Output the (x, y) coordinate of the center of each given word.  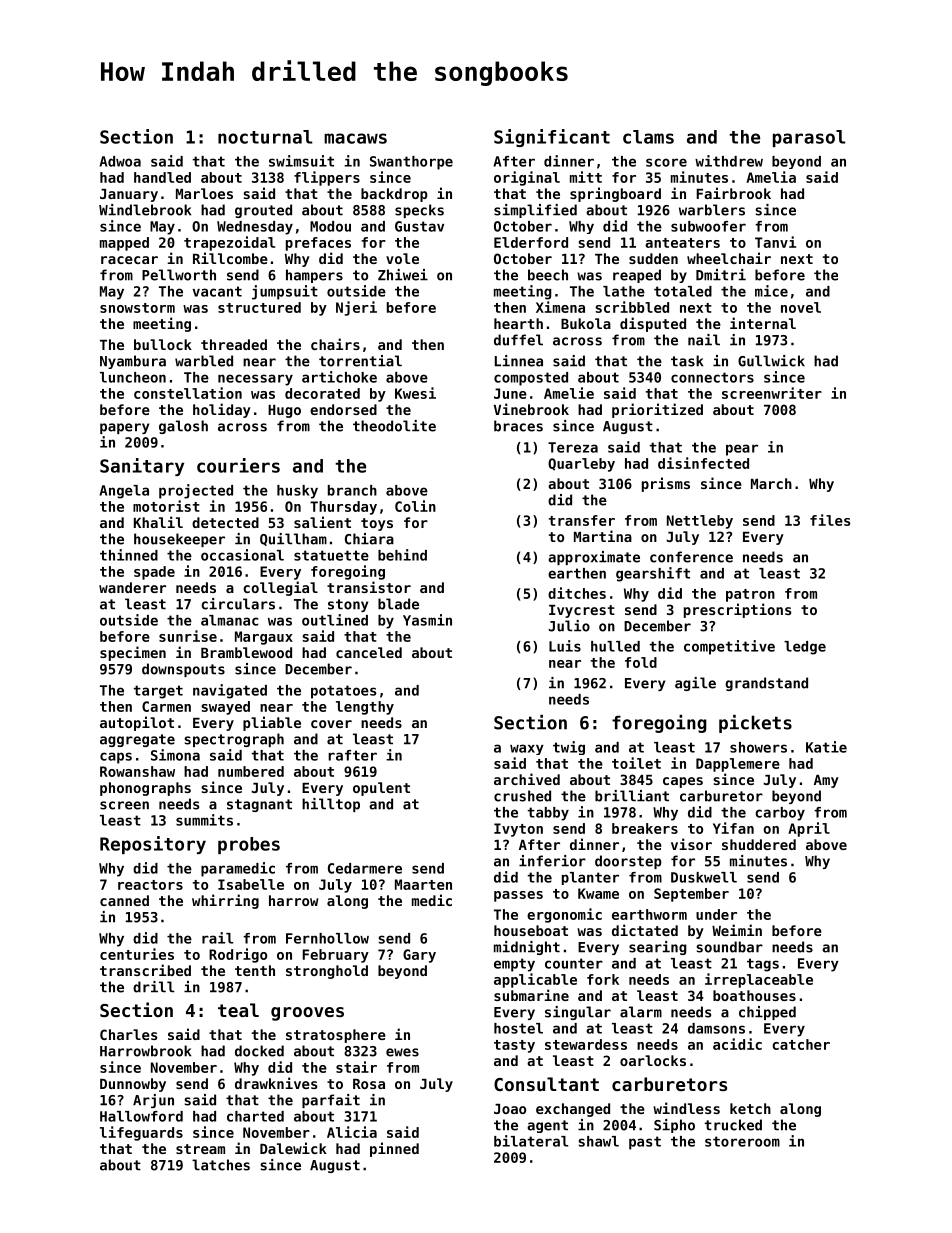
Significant (552, 138)
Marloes (204, 193)
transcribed (145, 970)
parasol (809, 138)
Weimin (737, 930)
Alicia (352, 1132)
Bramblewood (246, 652)
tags (763, 965)
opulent (381, 789)
